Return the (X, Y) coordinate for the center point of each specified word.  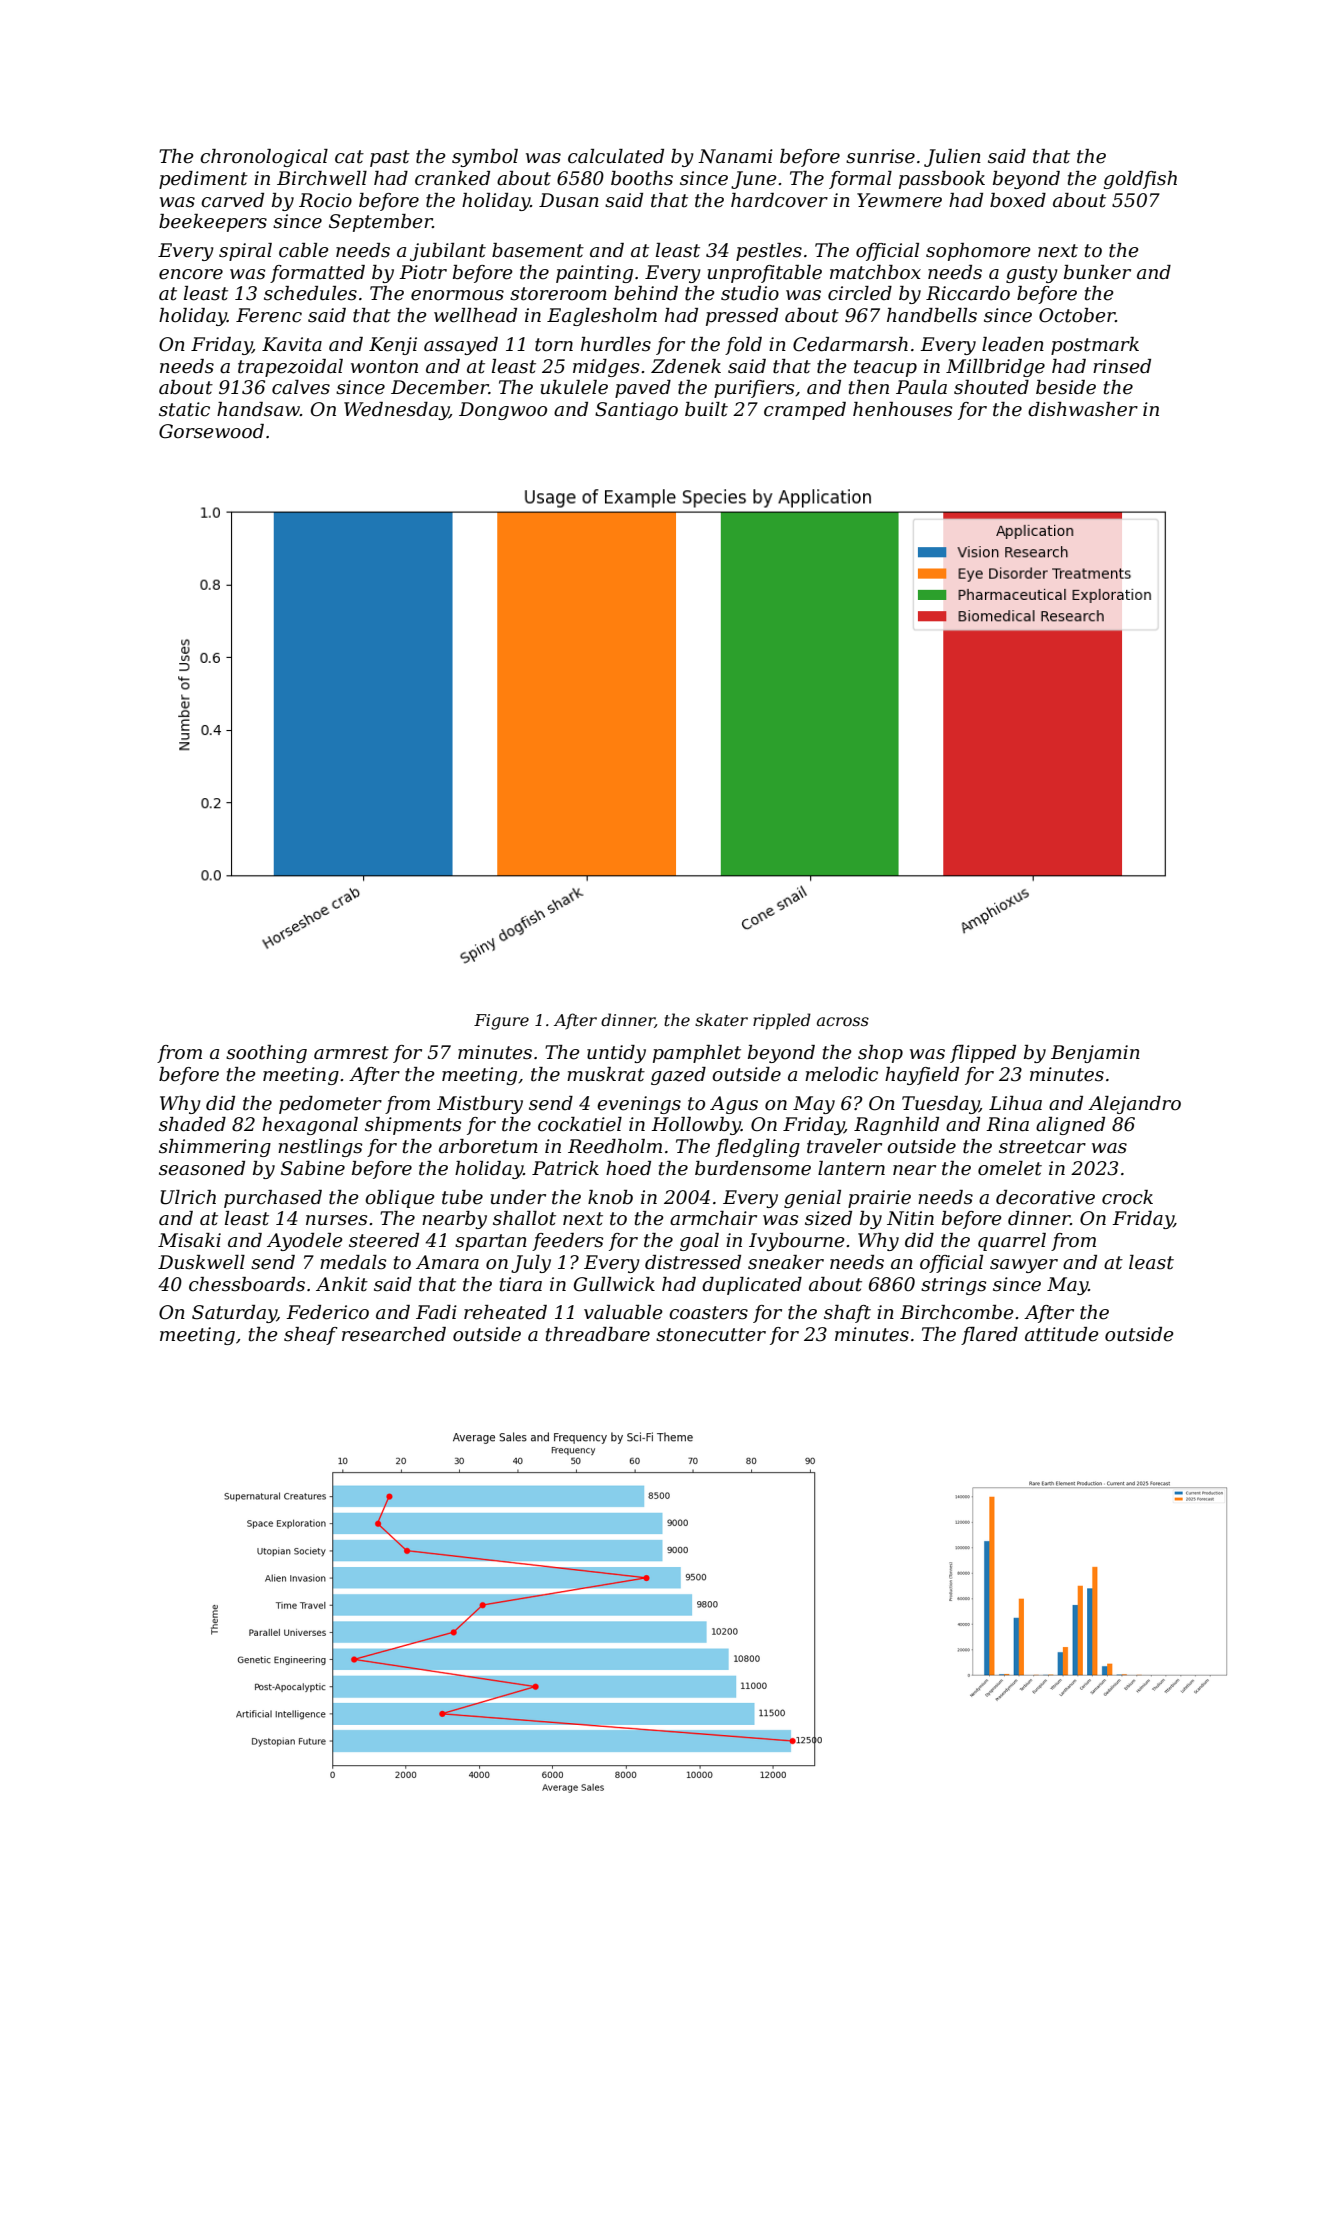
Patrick (565, 1168)
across (843, 1021)
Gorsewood (211, 431)
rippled (782, 1021)
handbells (932, 315)
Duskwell (201, 1262)
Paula (921, 387)
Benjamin (1095, 1054)
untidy (616, 1054)
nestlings (320, 1148)
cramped (805, 411)
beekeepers (213, 223)
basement (538, 250)
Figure (501, 1022)
